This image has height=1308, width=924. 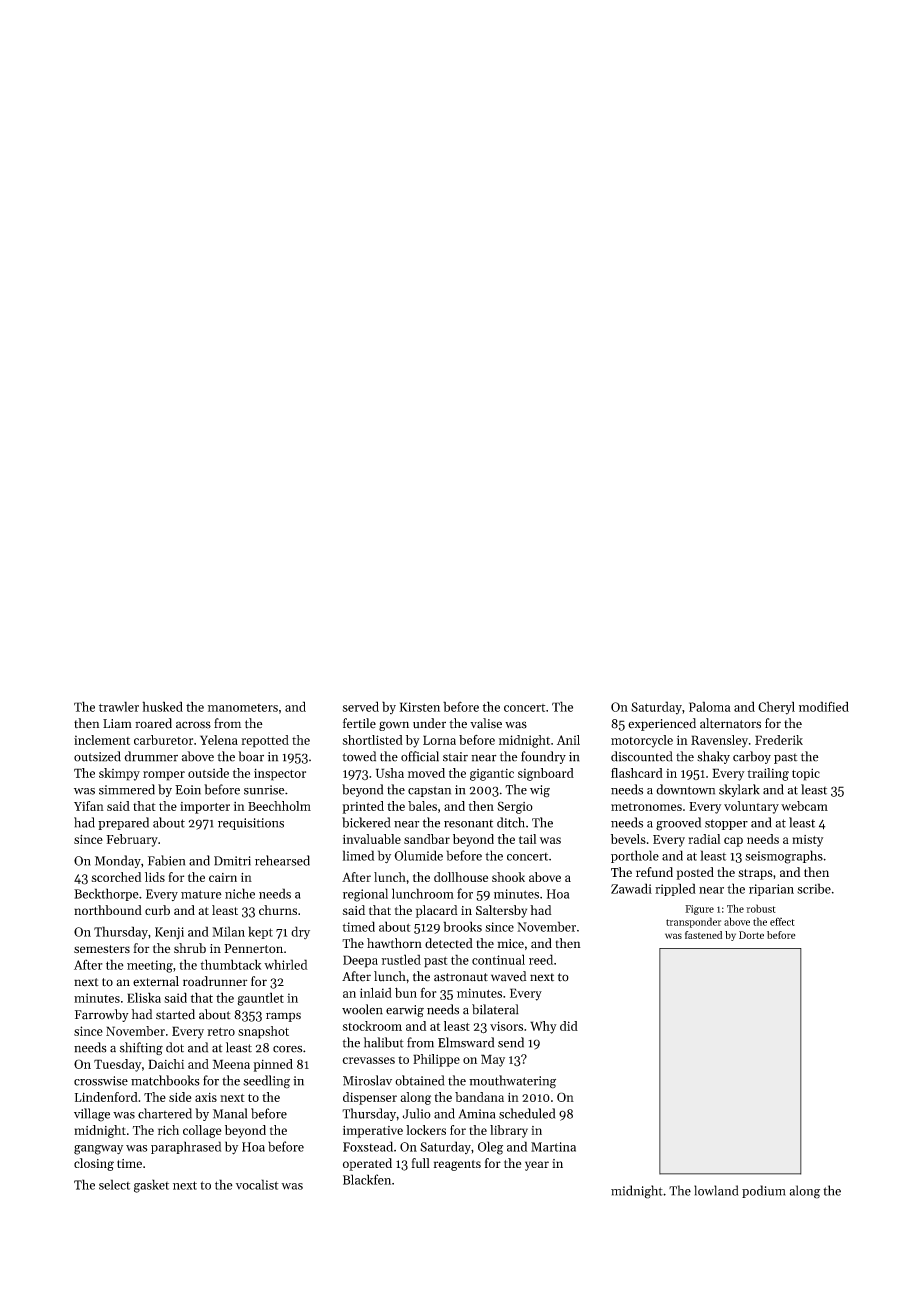 I want to click on Yifan, so click(x=89, y=806).
